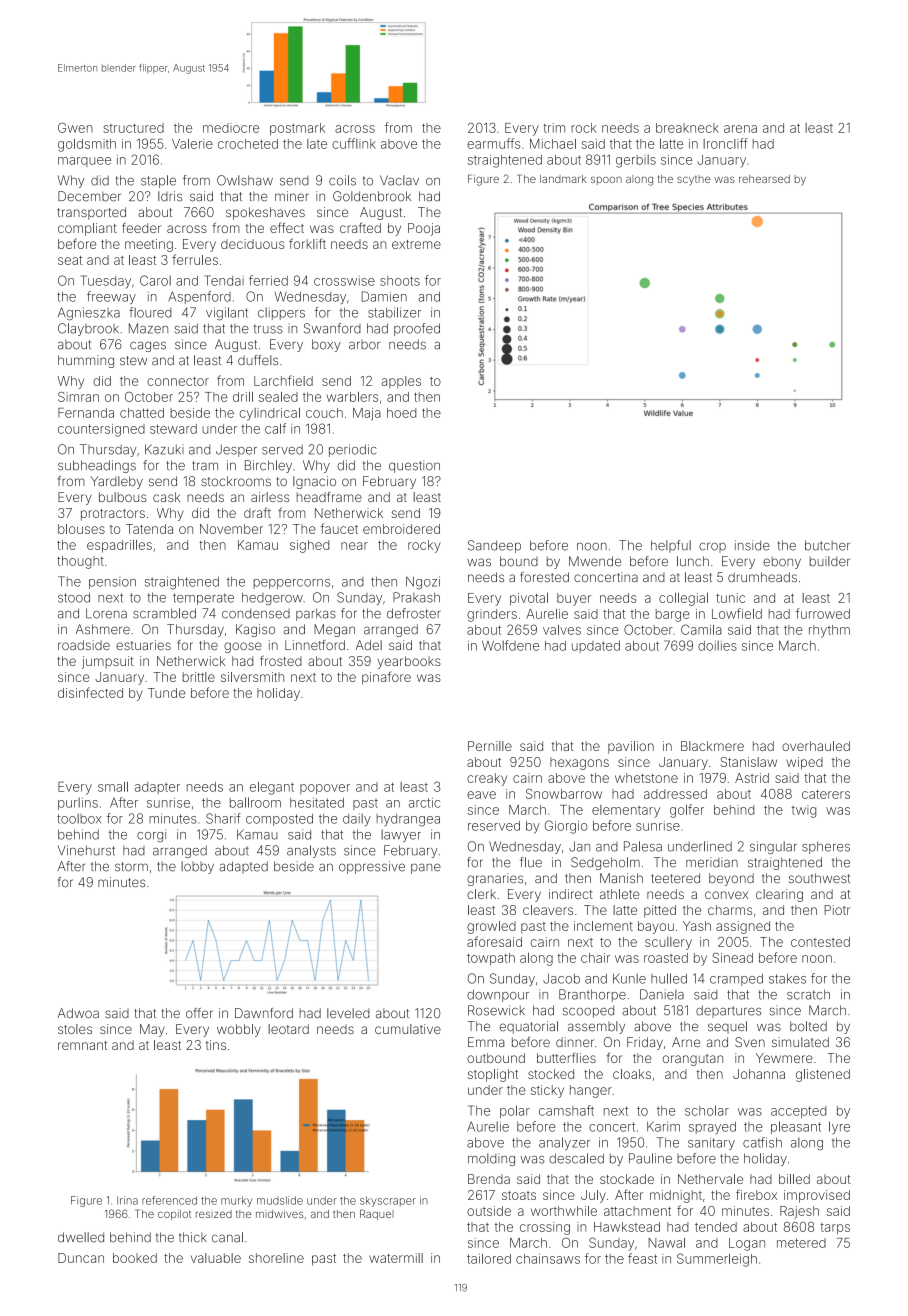 This image has height=1316, width=908. Describe the element at coordinates (169, 1200) in the image. I see `referenced` at that location.
